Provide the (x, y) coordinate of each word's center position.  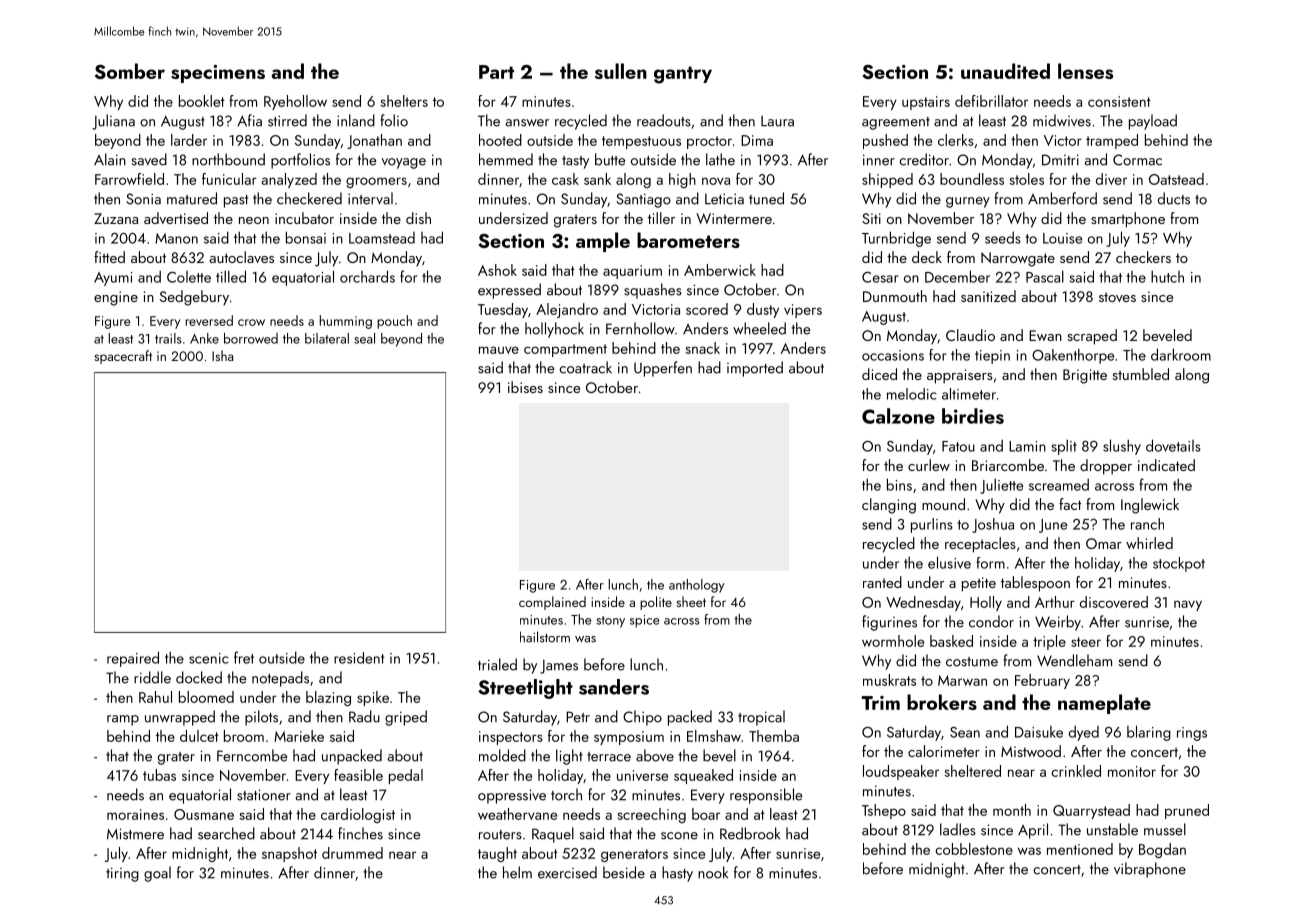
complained (552, 603)
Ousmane (204, 814)
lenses (1085, 71)
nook (713, 872)
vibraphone (1150, 870)
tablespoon (1035, 584)
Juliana (113, 122)
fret (244, 657)
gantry (683, 75)
